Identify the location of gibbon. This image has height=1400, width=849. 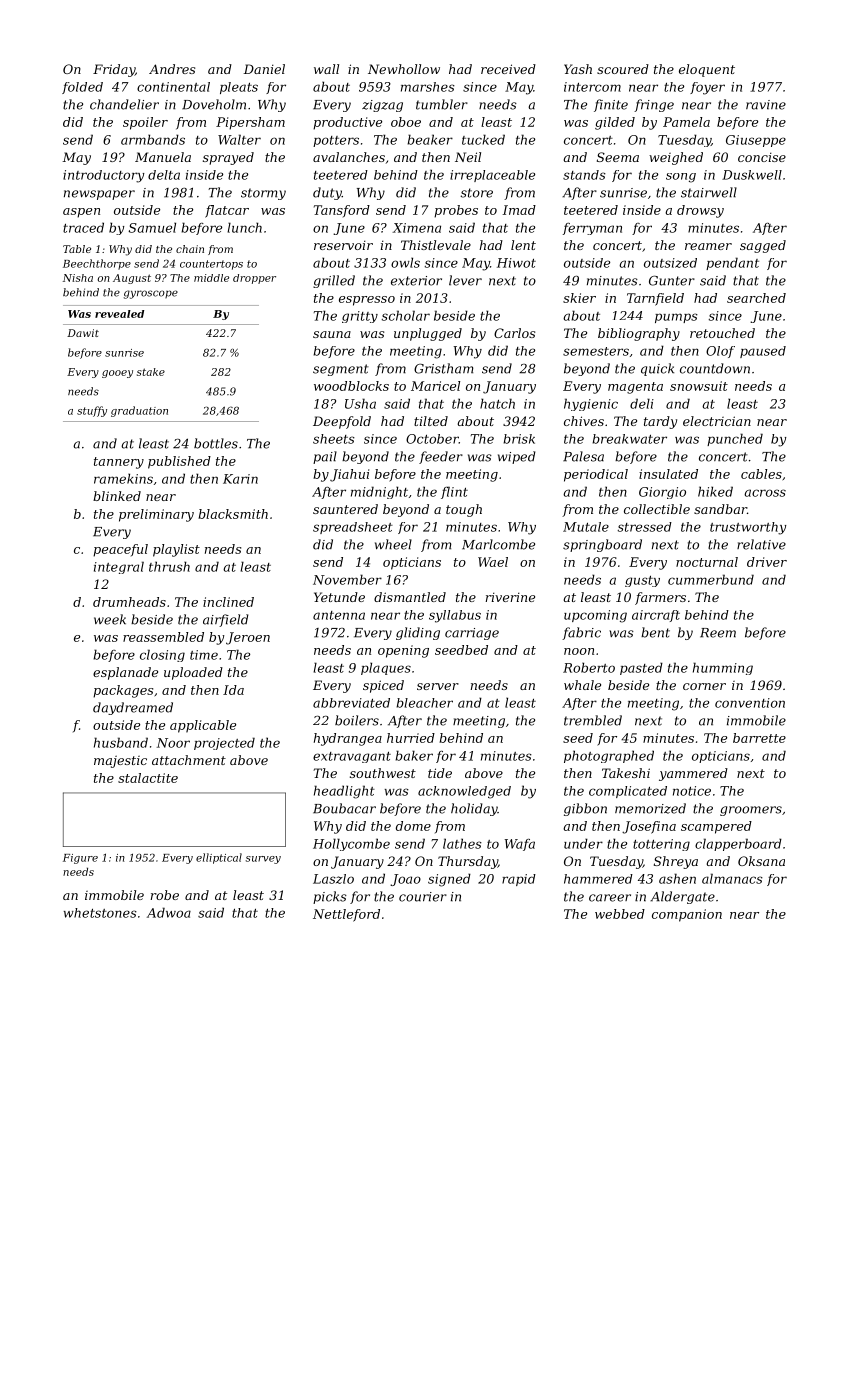
(585, 809).
